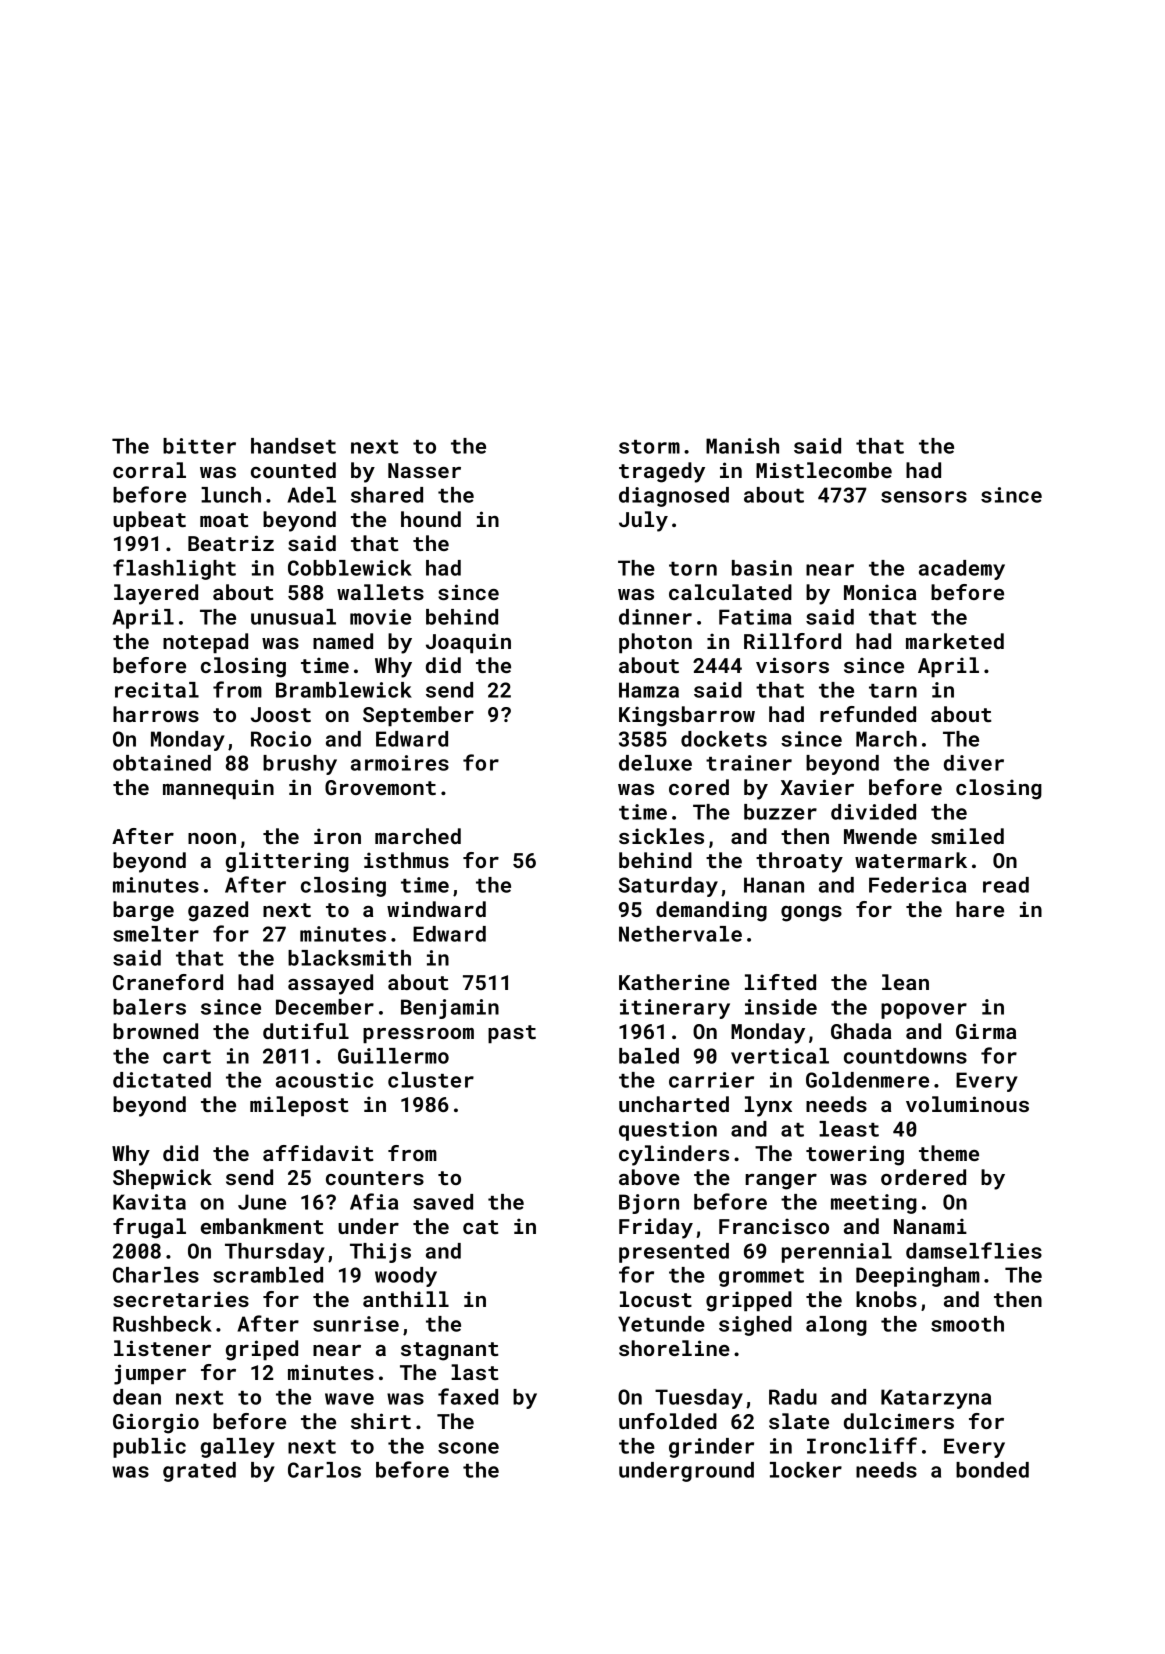 The height and width of the image is (1654, 1165). Describe the element at coordinates (293, 446) in the image. I see `handset` at that location.
